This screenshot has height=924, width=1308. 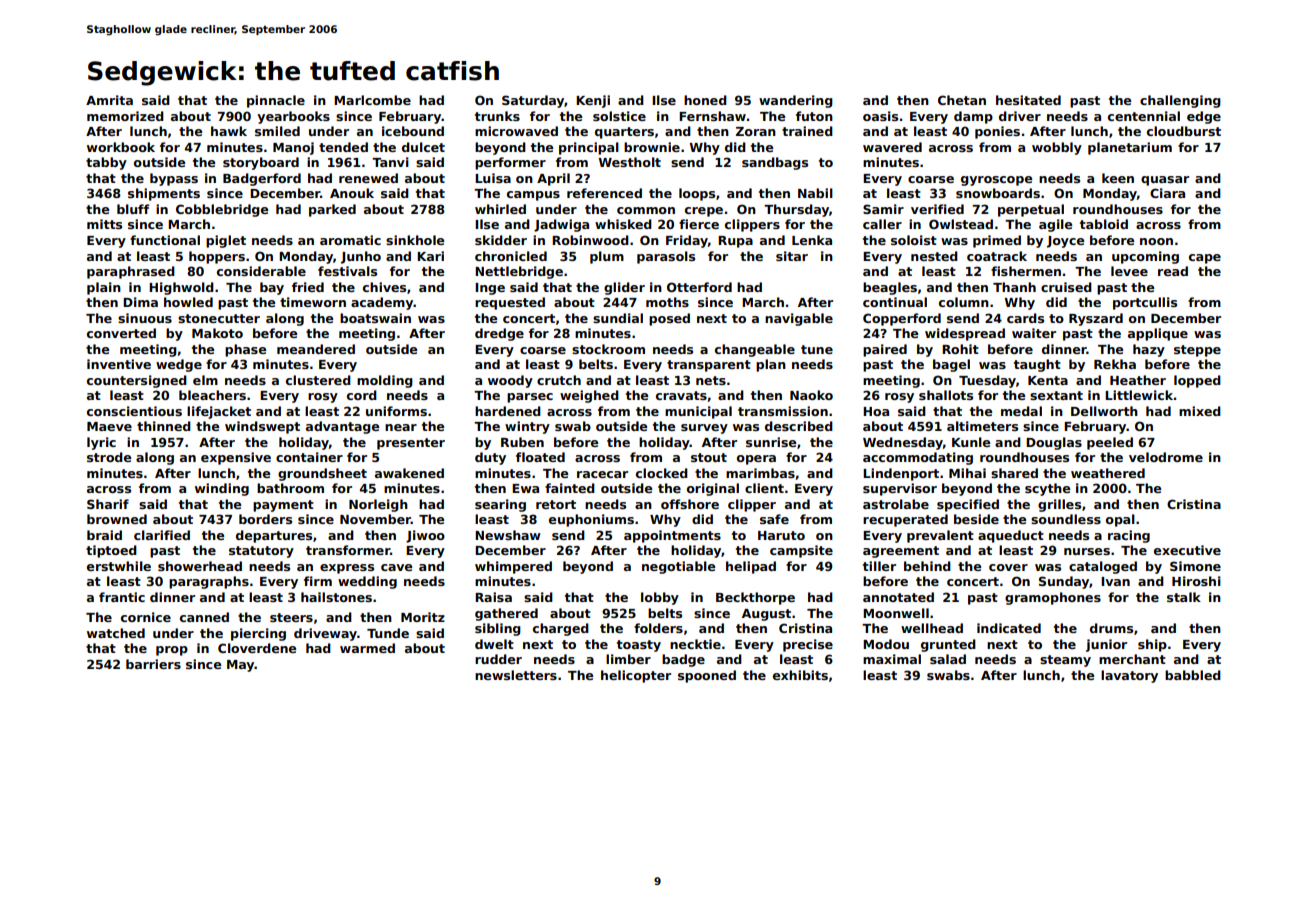 I want to click on ponies, so click(x=997, y=132).
